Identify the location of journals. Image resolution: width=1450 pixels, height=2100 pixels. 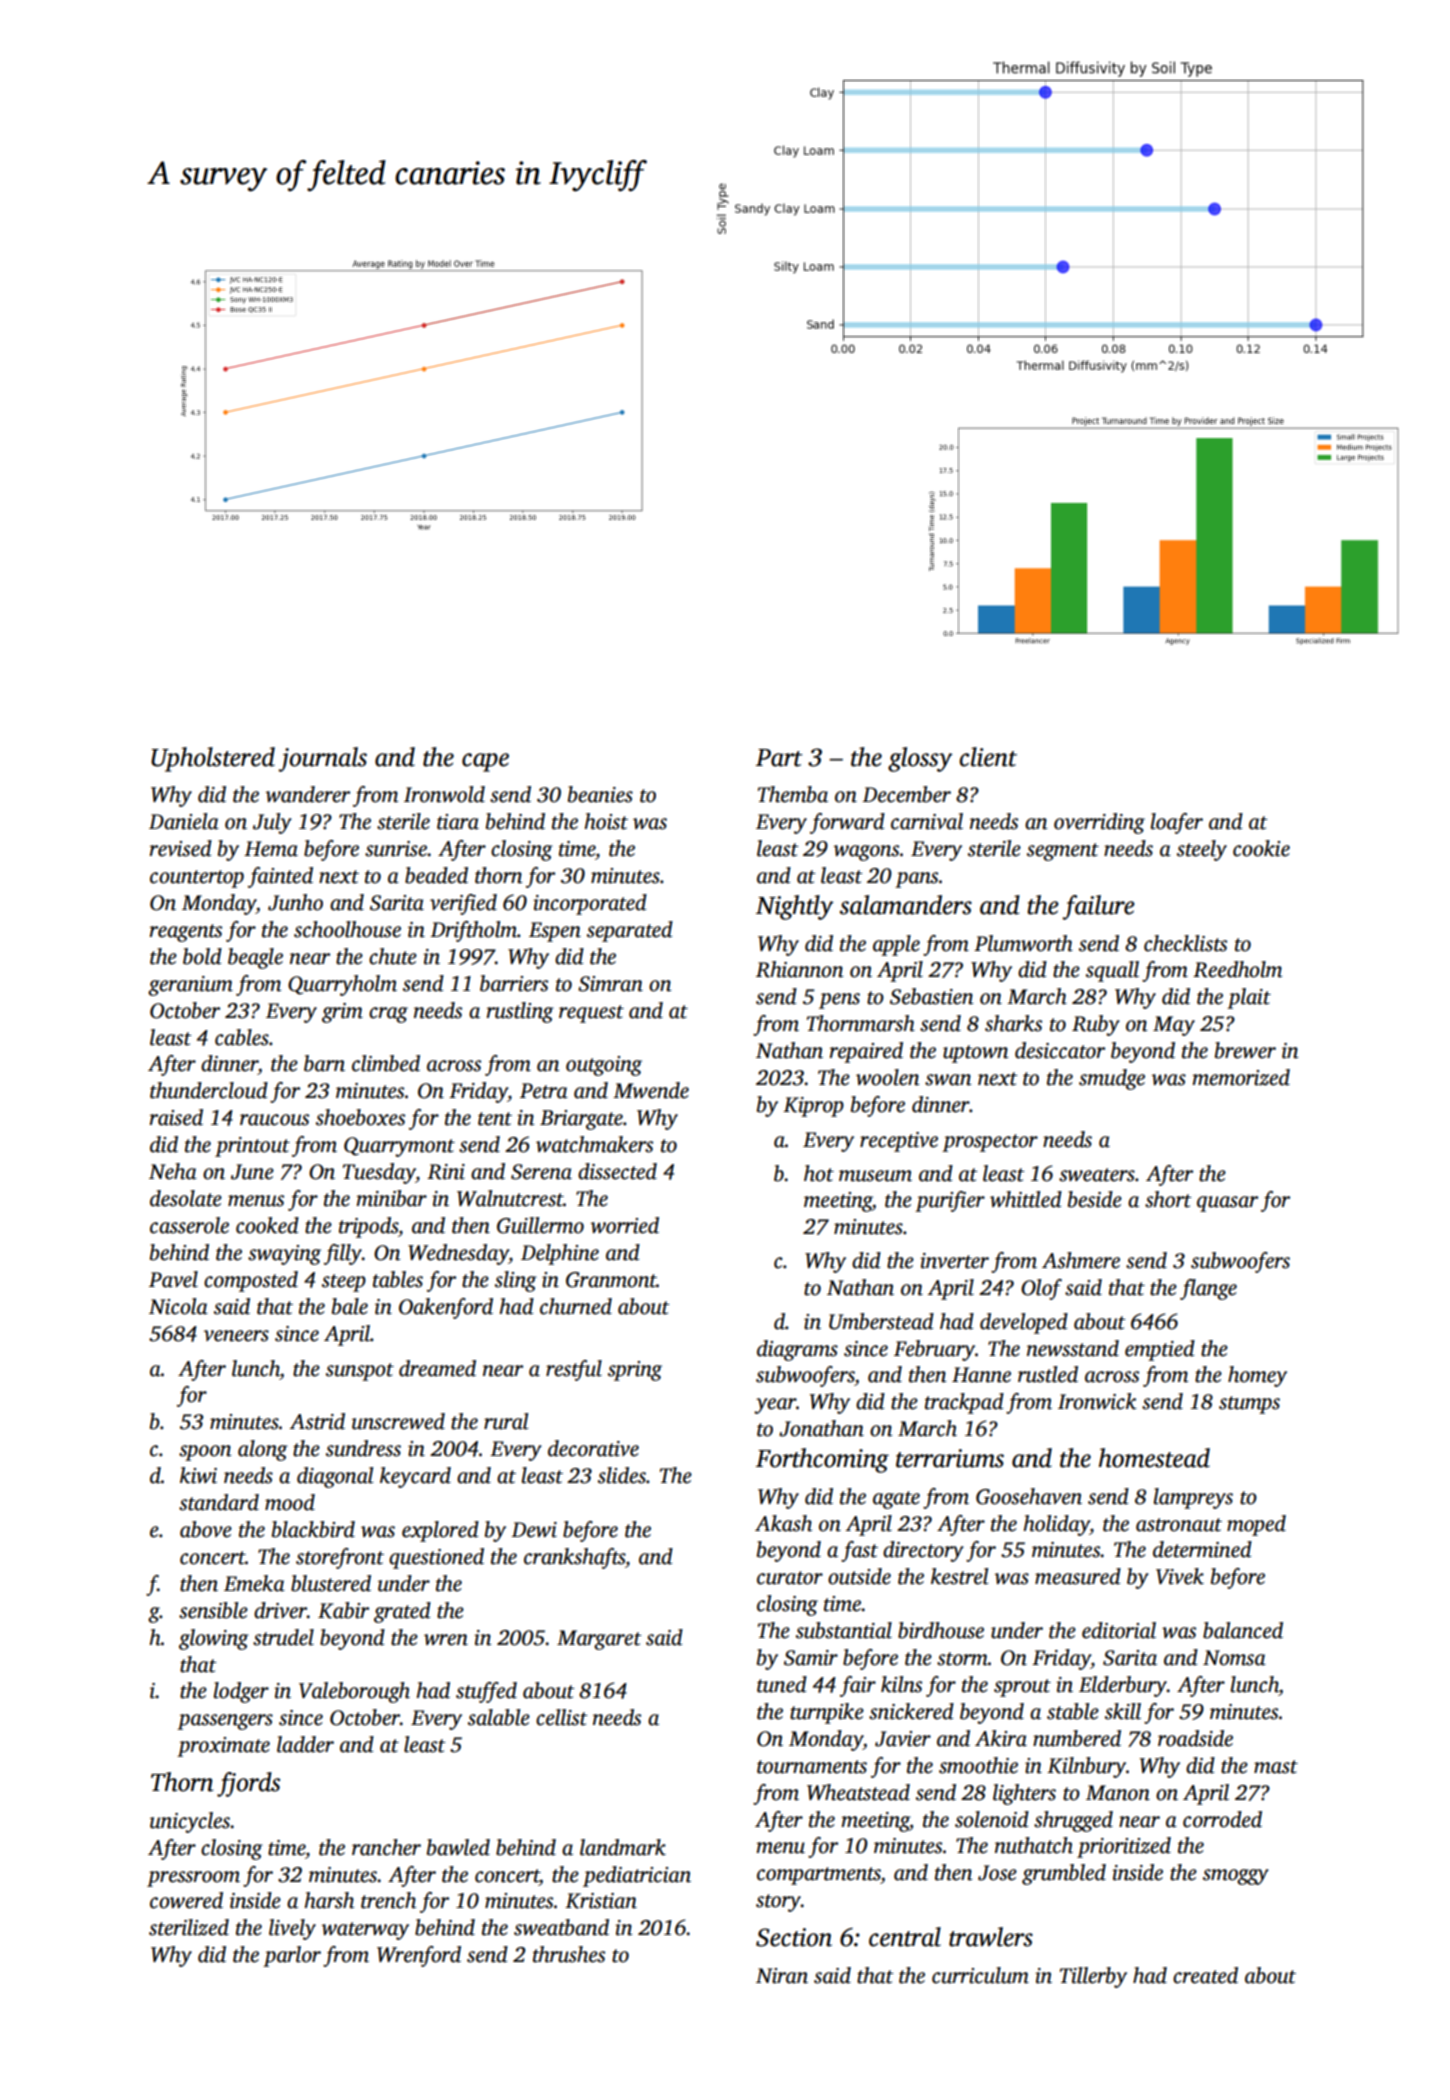
(322, 759).
